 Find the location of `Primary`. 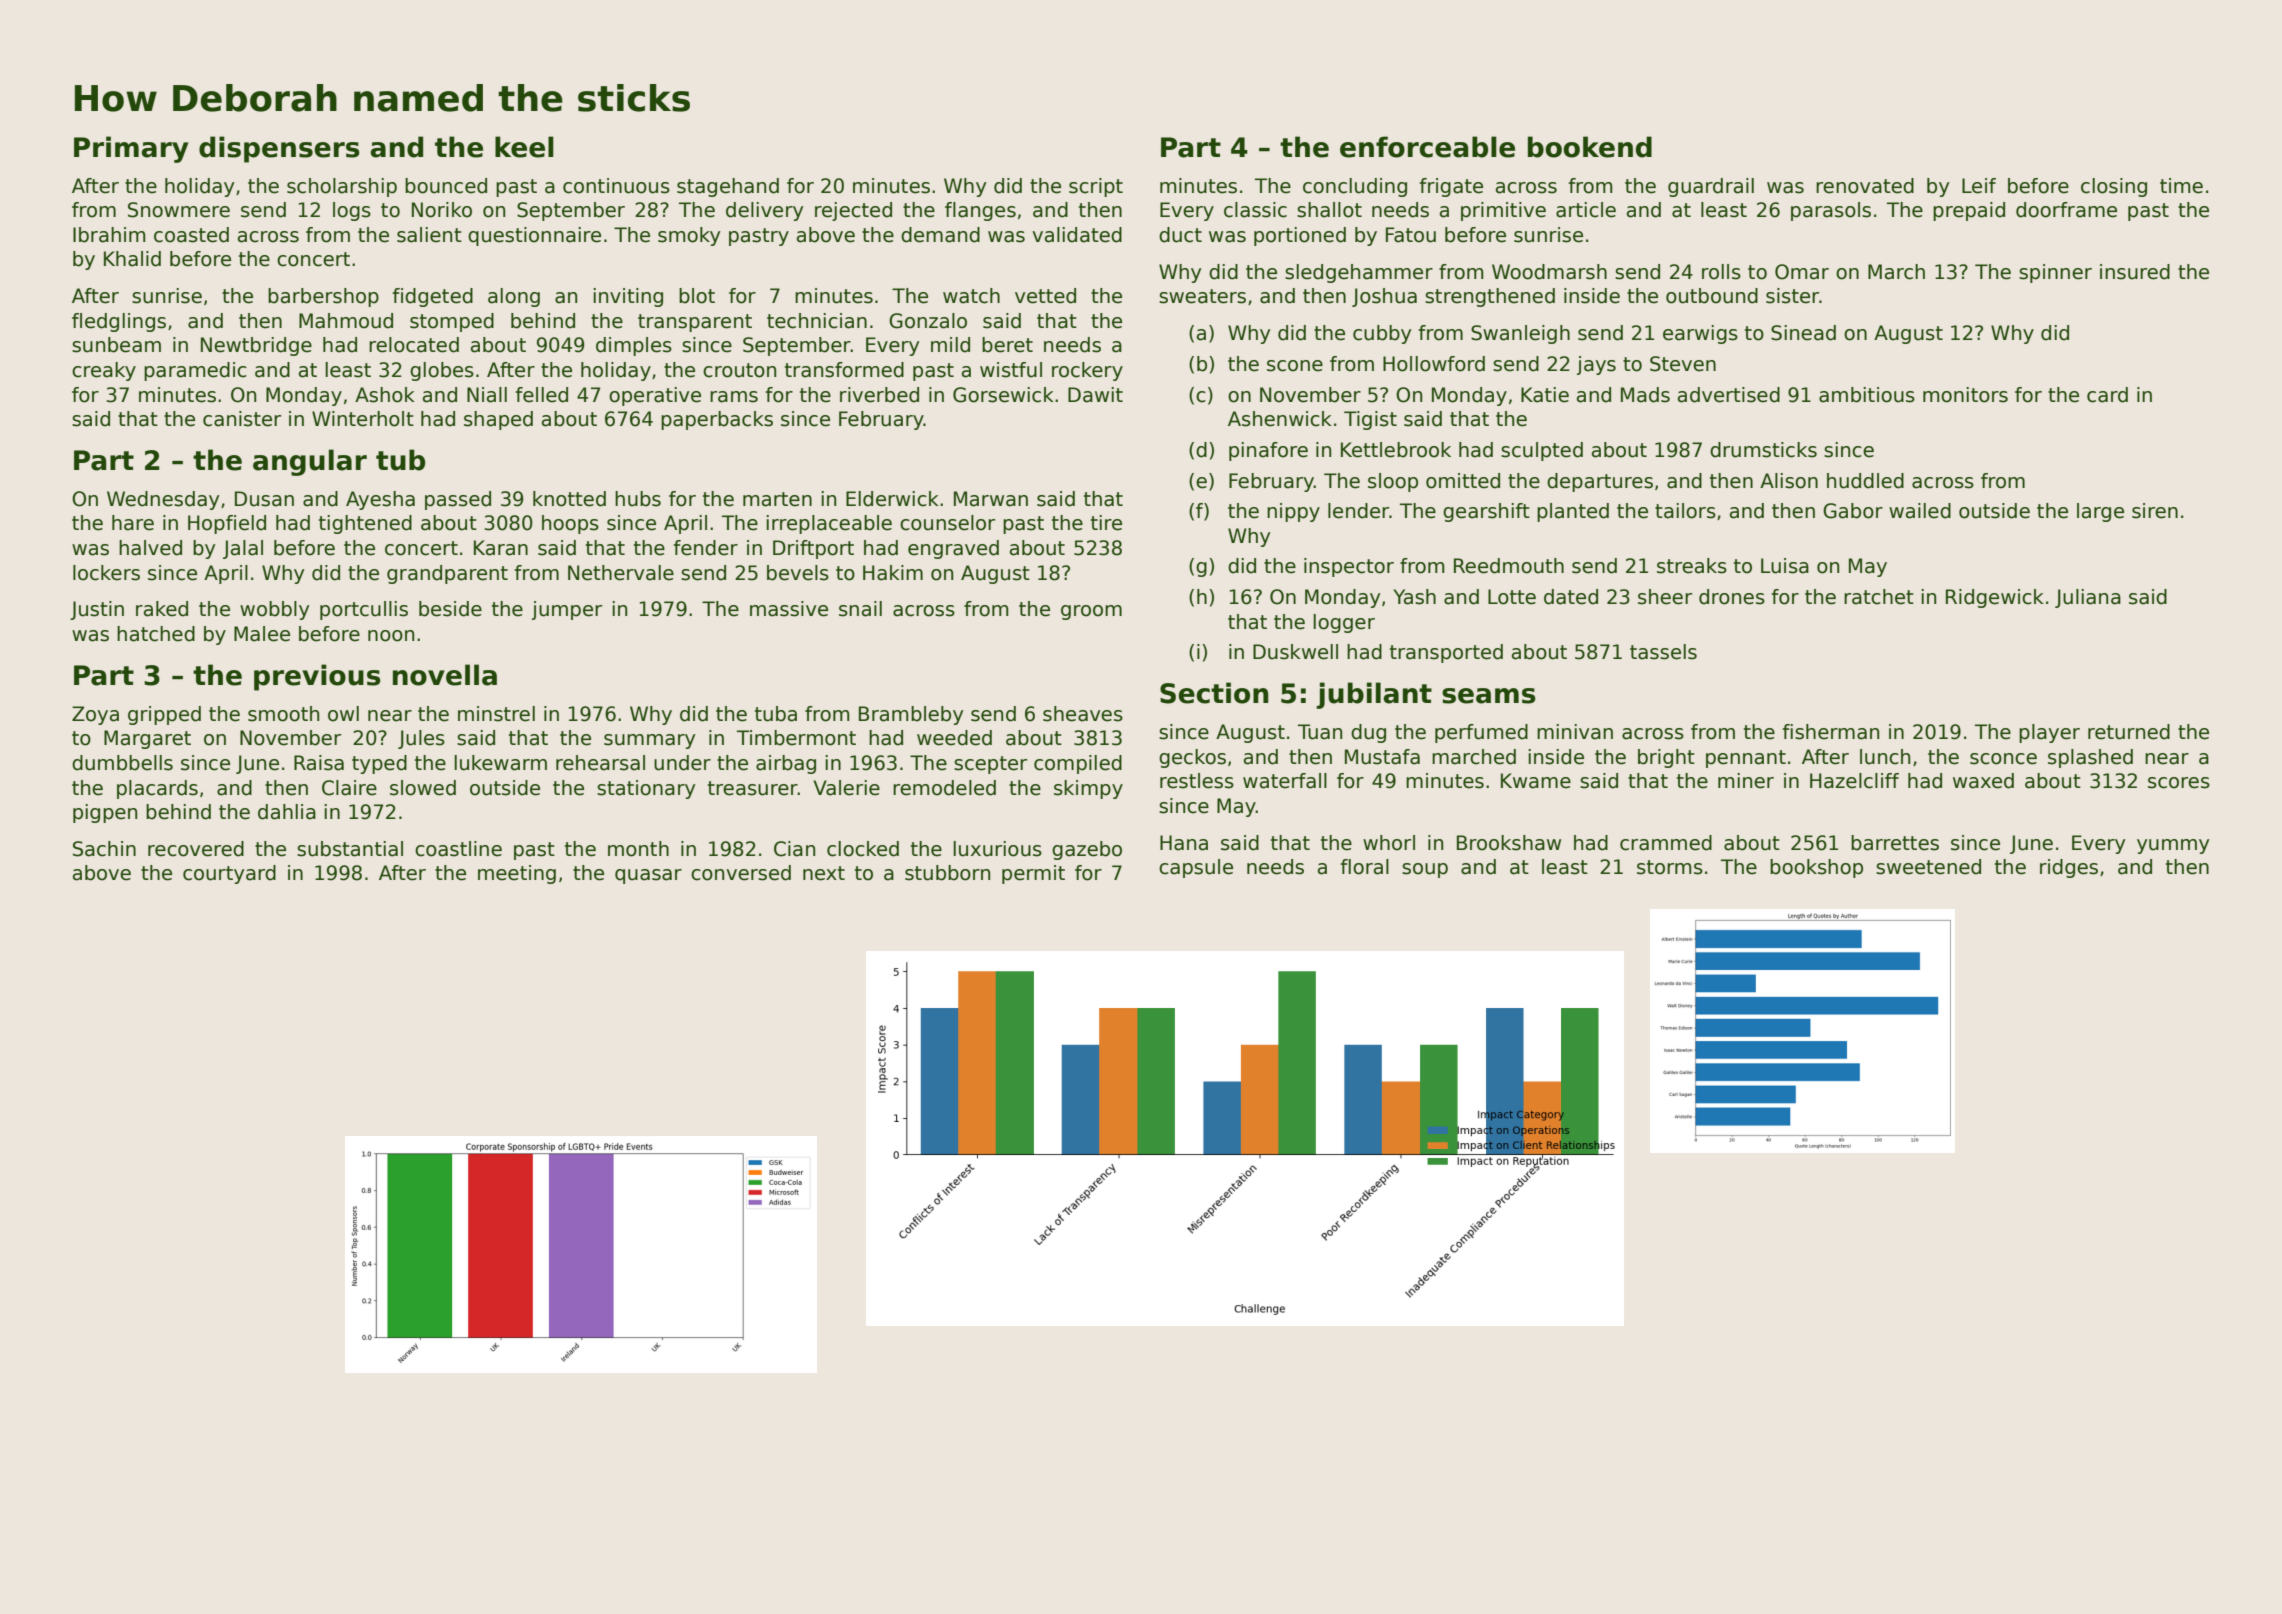

Primary is located at coordinates (131, 149).
